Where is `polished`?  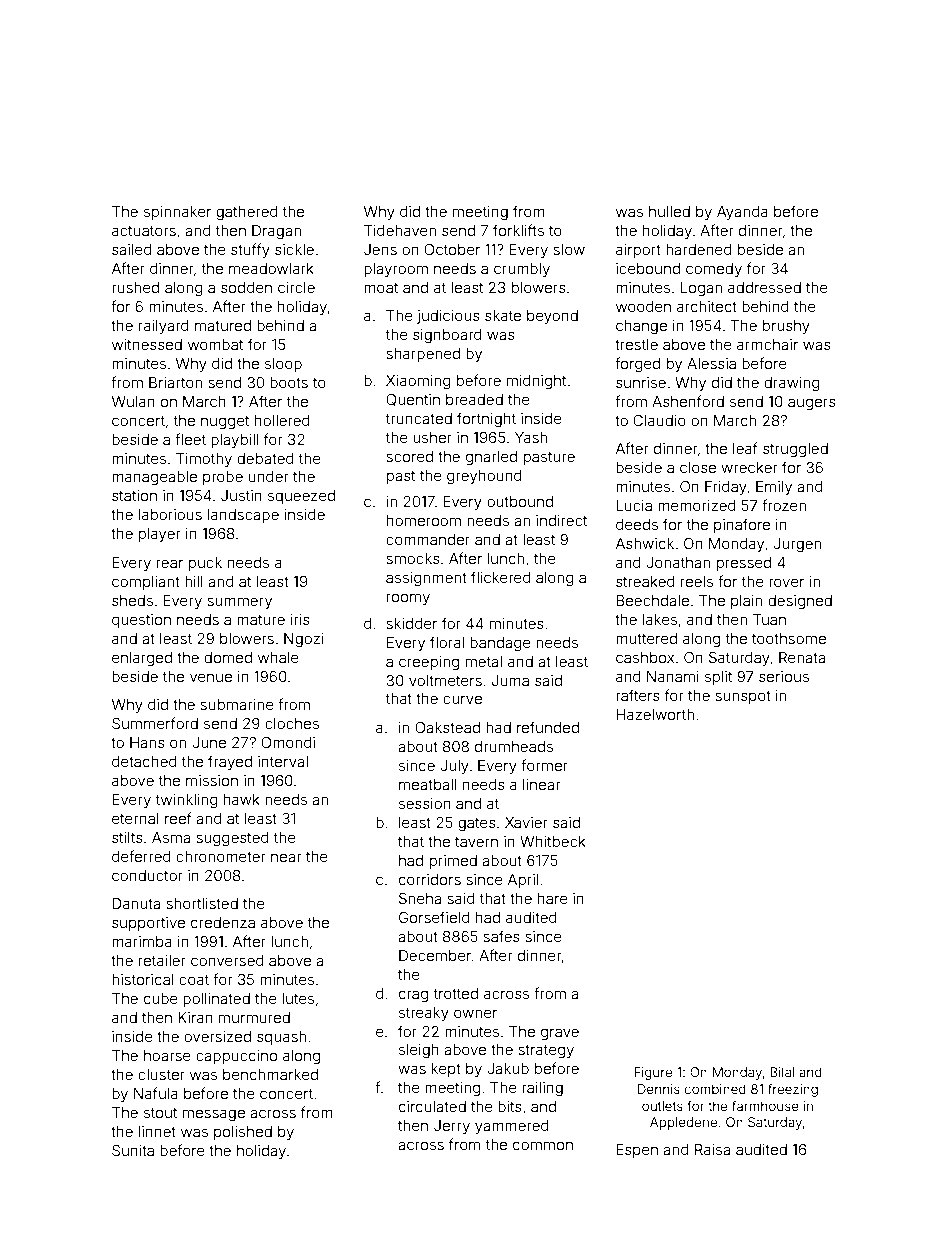
polished is located at coordinates (243, 1133).
